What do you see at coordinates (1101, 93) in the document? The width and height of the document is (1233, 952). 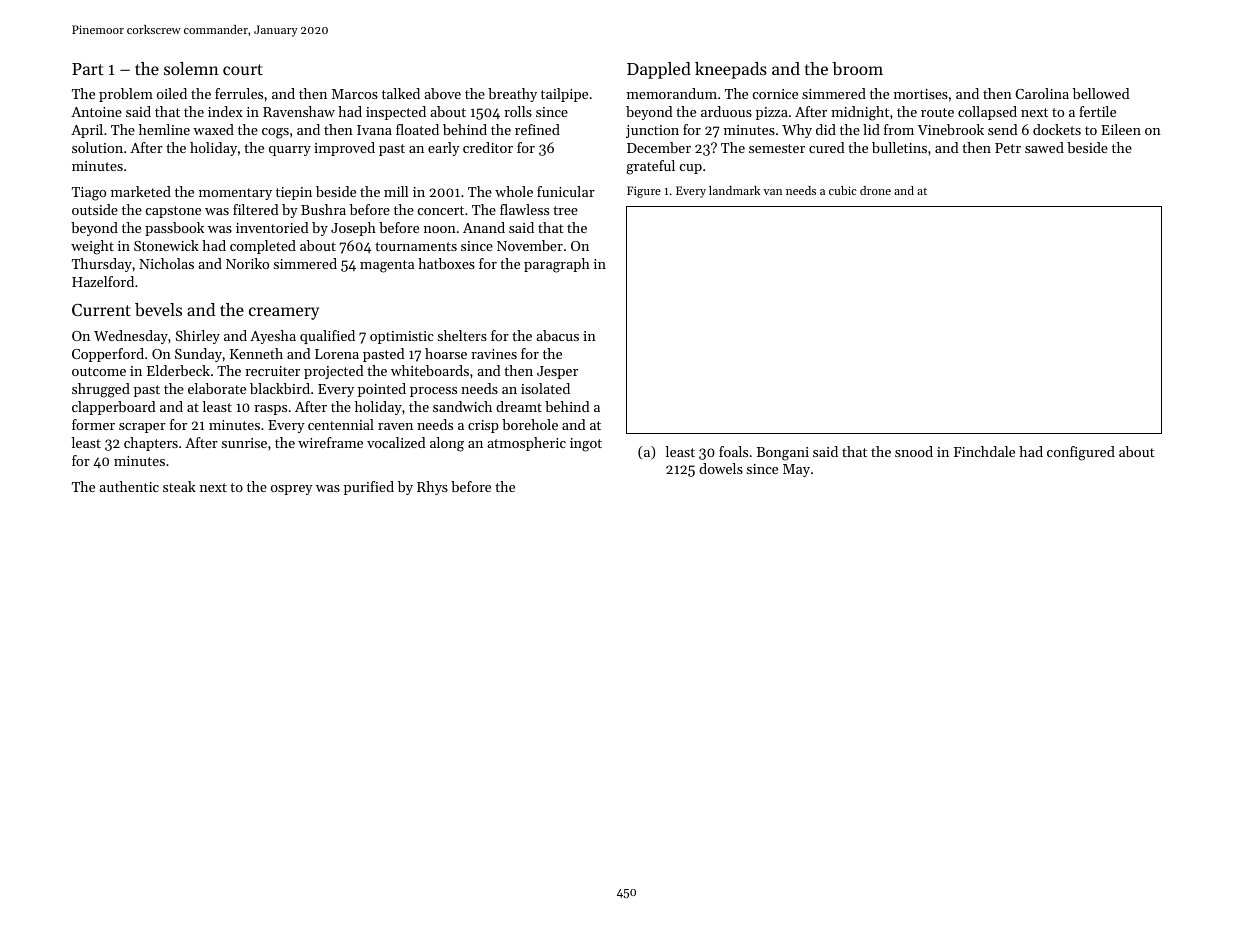 I see `bellowed` at bounding box center [1101, 93].
